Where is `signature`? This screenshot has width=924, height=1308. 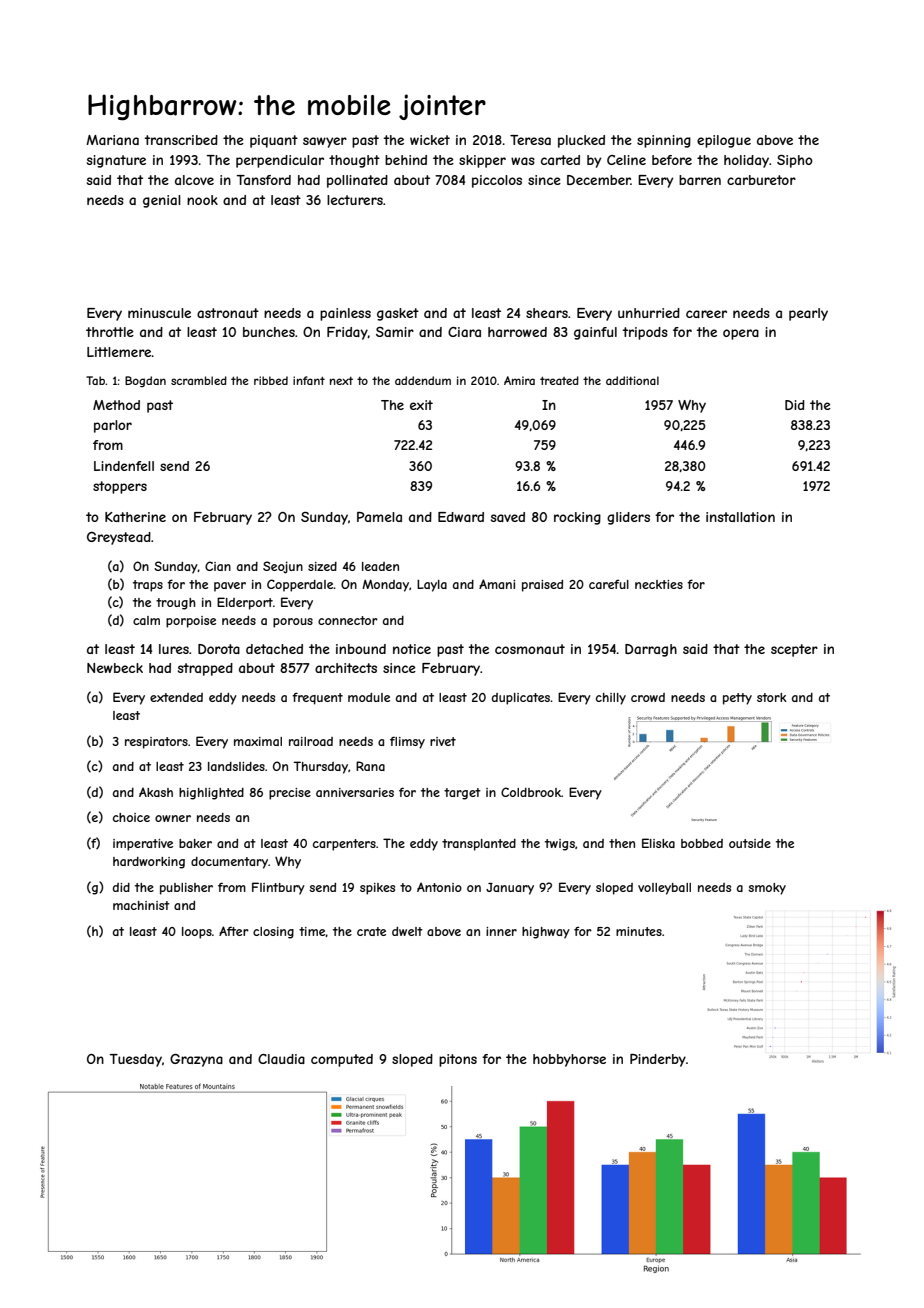 signature is located at coordinates (116, 161).
